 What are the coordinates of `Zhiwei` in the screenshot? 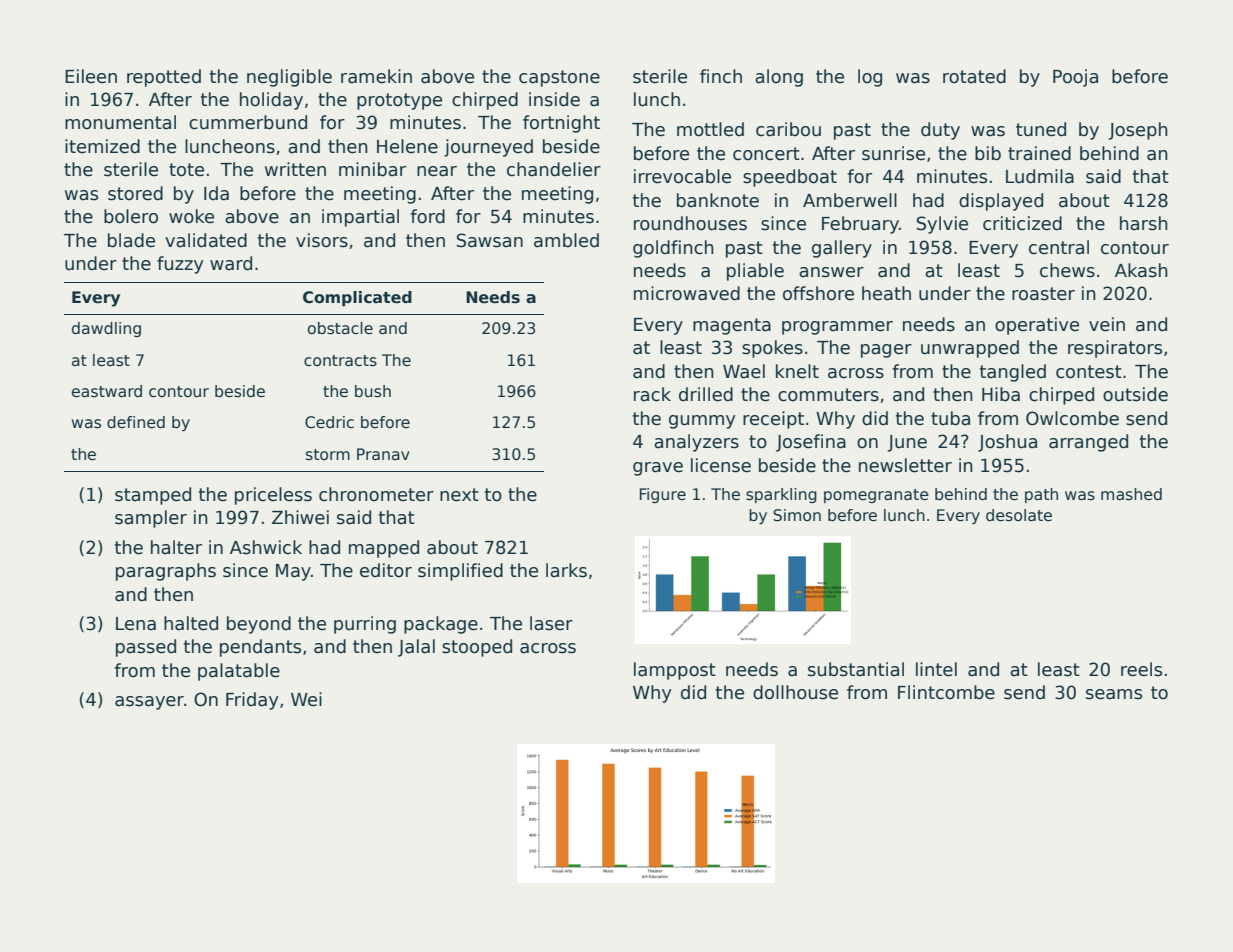 It's located at (300, 517).
